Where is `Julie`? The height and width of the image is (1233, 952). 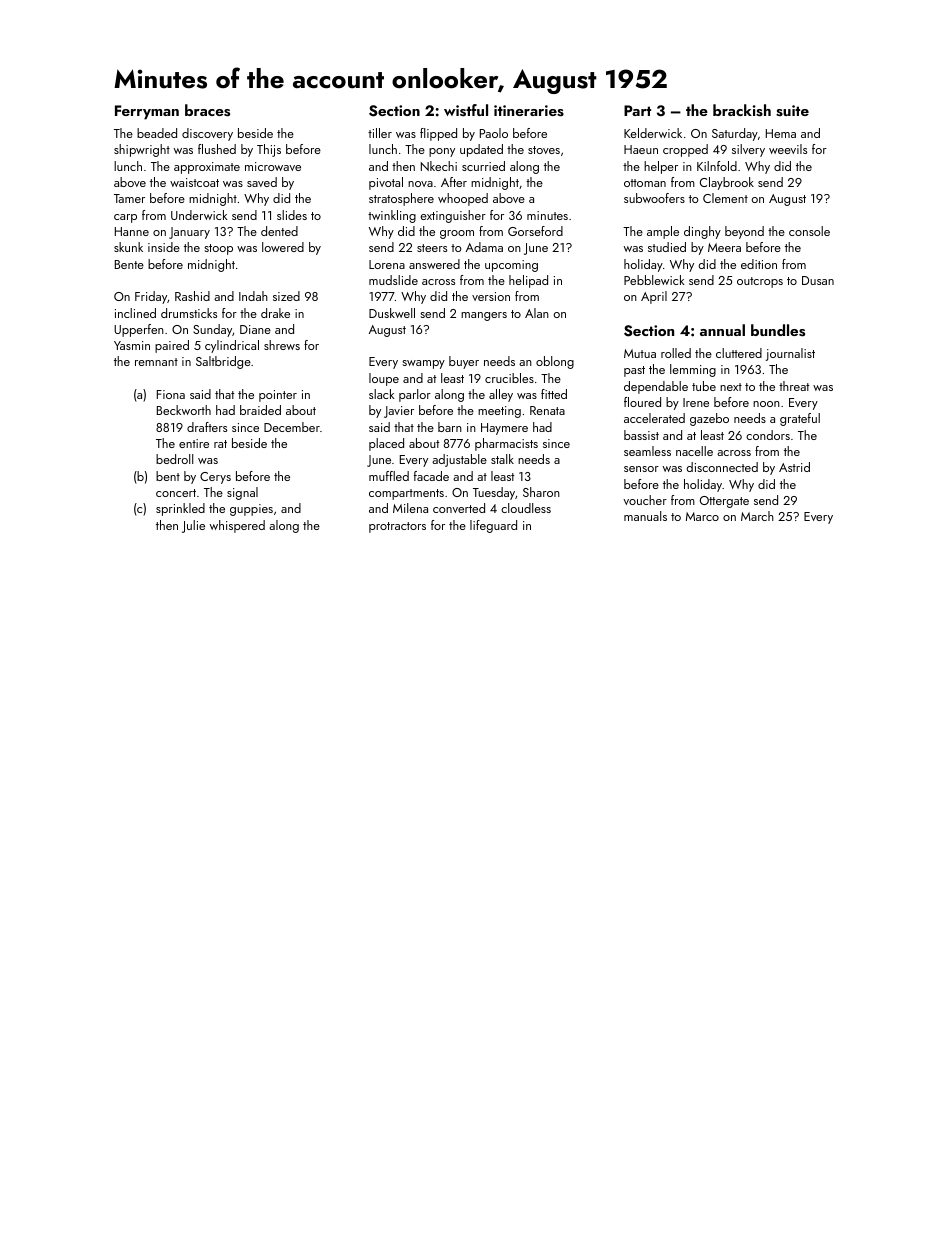 Julie is located at coordinates (193, 526).
